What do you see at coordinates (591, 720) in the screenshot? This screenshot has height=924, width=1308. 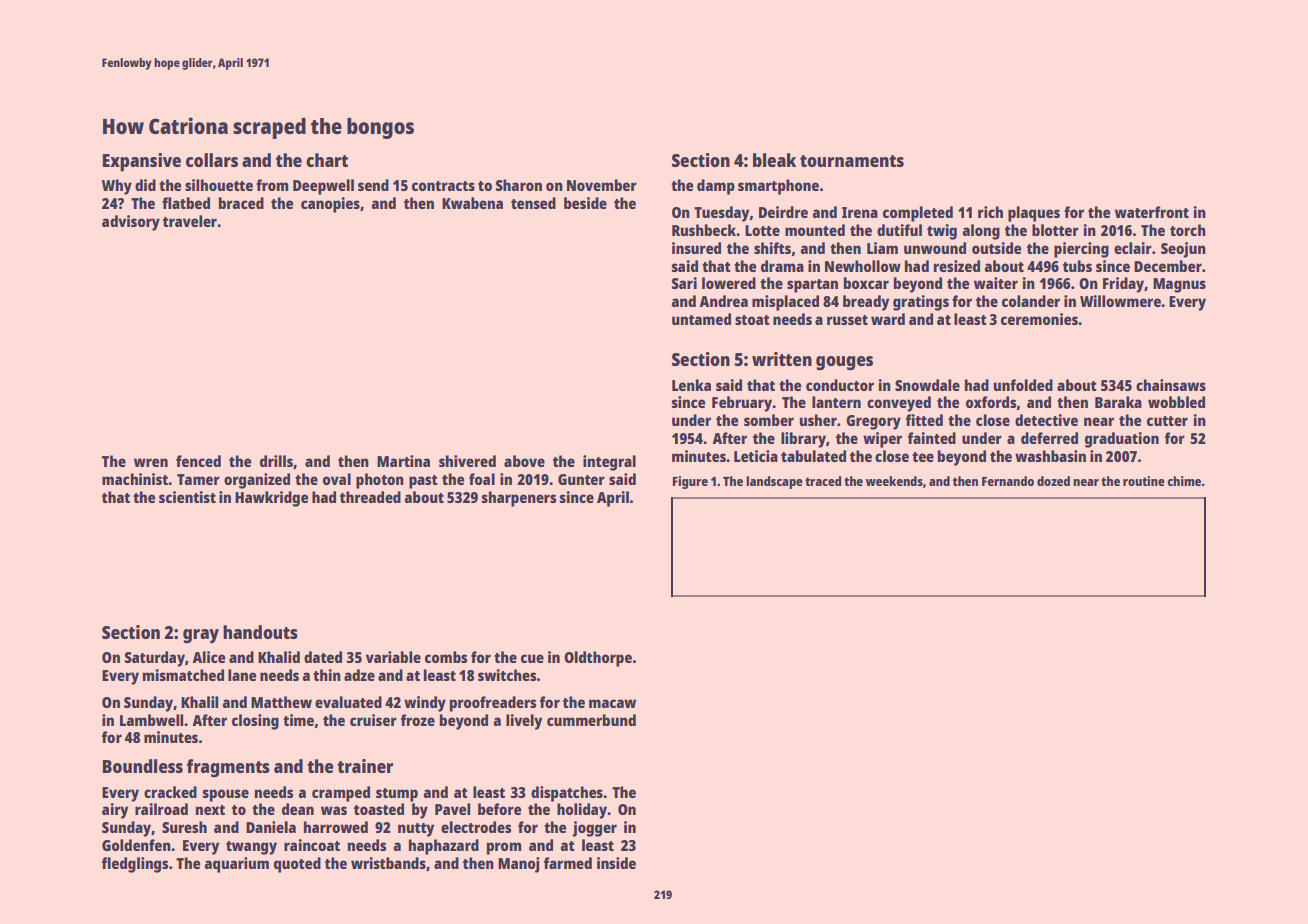 I see `cummerbund` at bounding box center [591, 720].
